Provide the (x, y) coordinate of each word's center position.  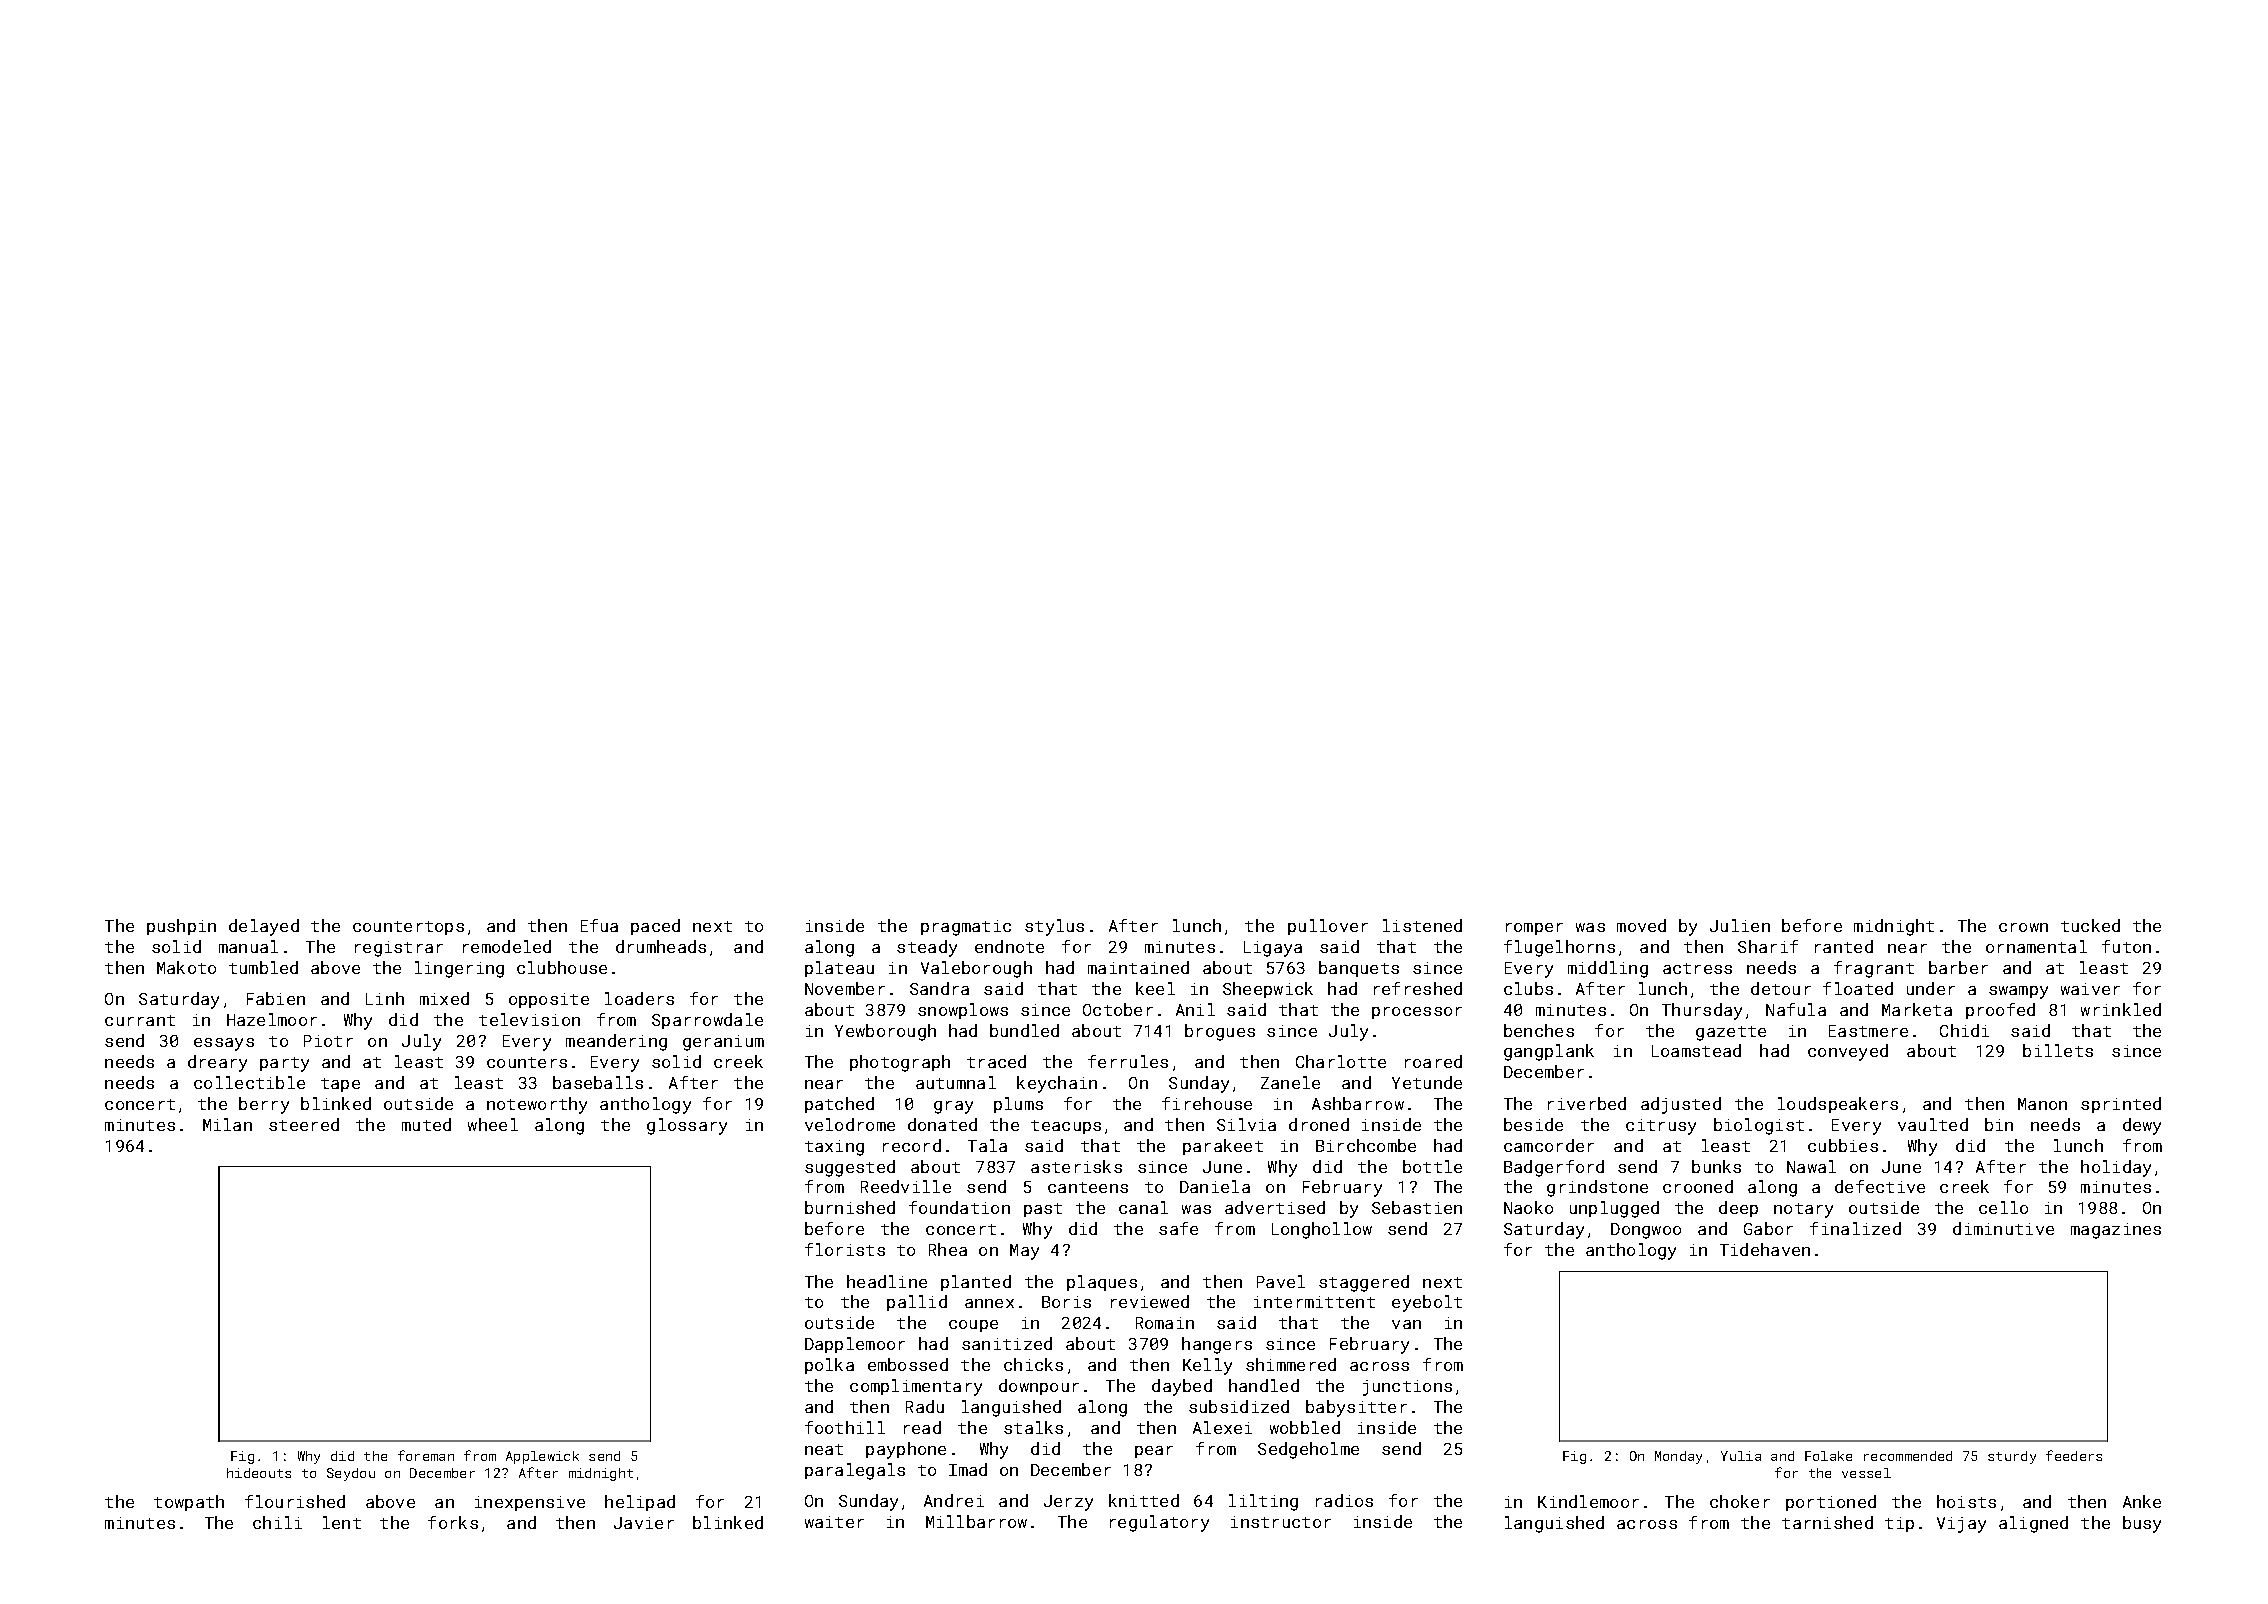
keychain (1057, 1084)
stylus (1054, 927)
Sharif (1768, 946)
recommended (1908, 1456)
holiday (2116, 1168)
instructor (1281, 1522)
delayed (264, 927)
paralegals (855, 1471)
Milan (227, 1124)
